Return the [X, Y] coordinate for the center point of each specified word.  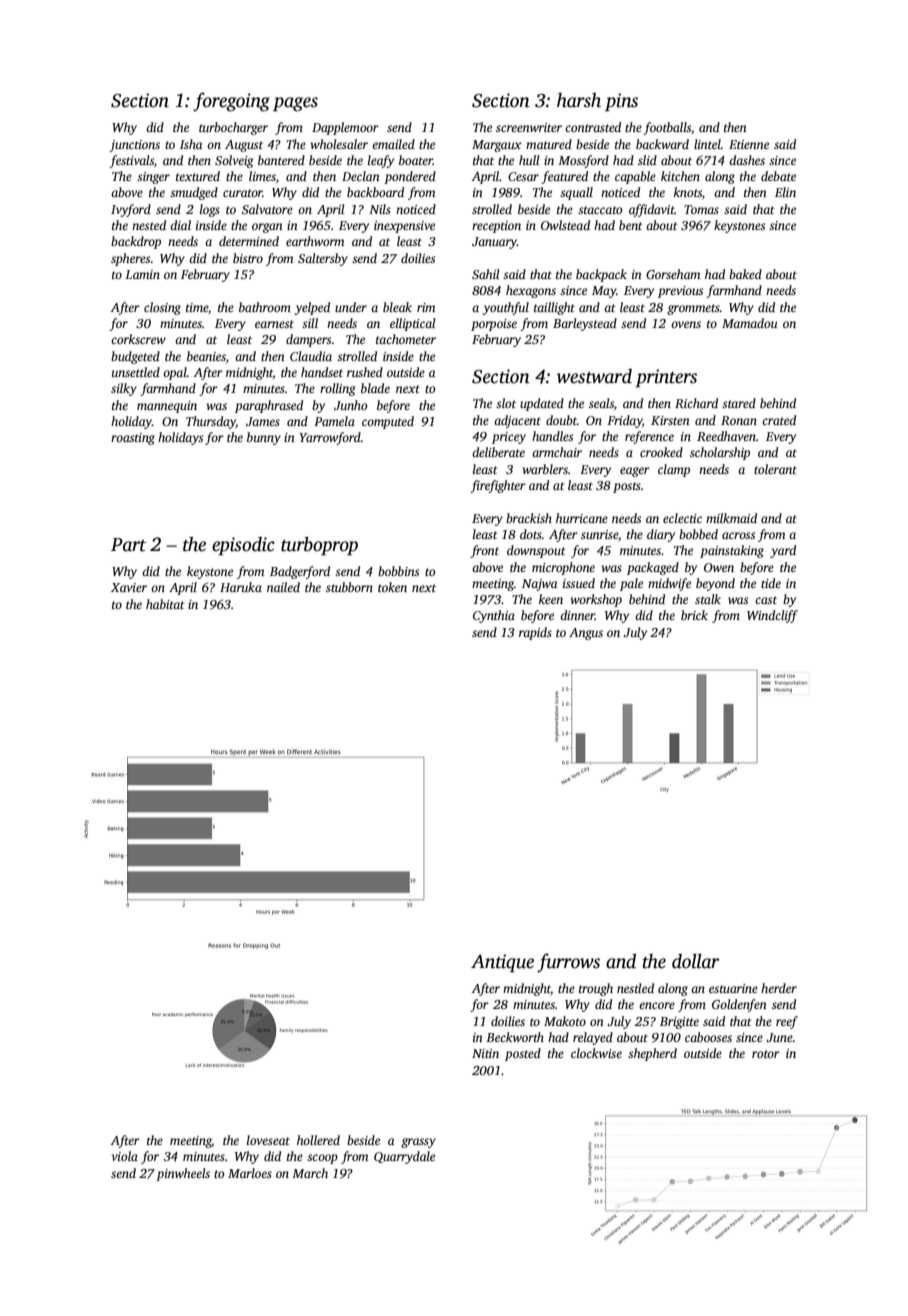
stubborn [349, 587]
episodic [243, 546]
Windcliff [772, 616]
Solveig [234, 161]
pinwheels [183, 1174]
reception [496, 227]
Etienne [749, 144]
